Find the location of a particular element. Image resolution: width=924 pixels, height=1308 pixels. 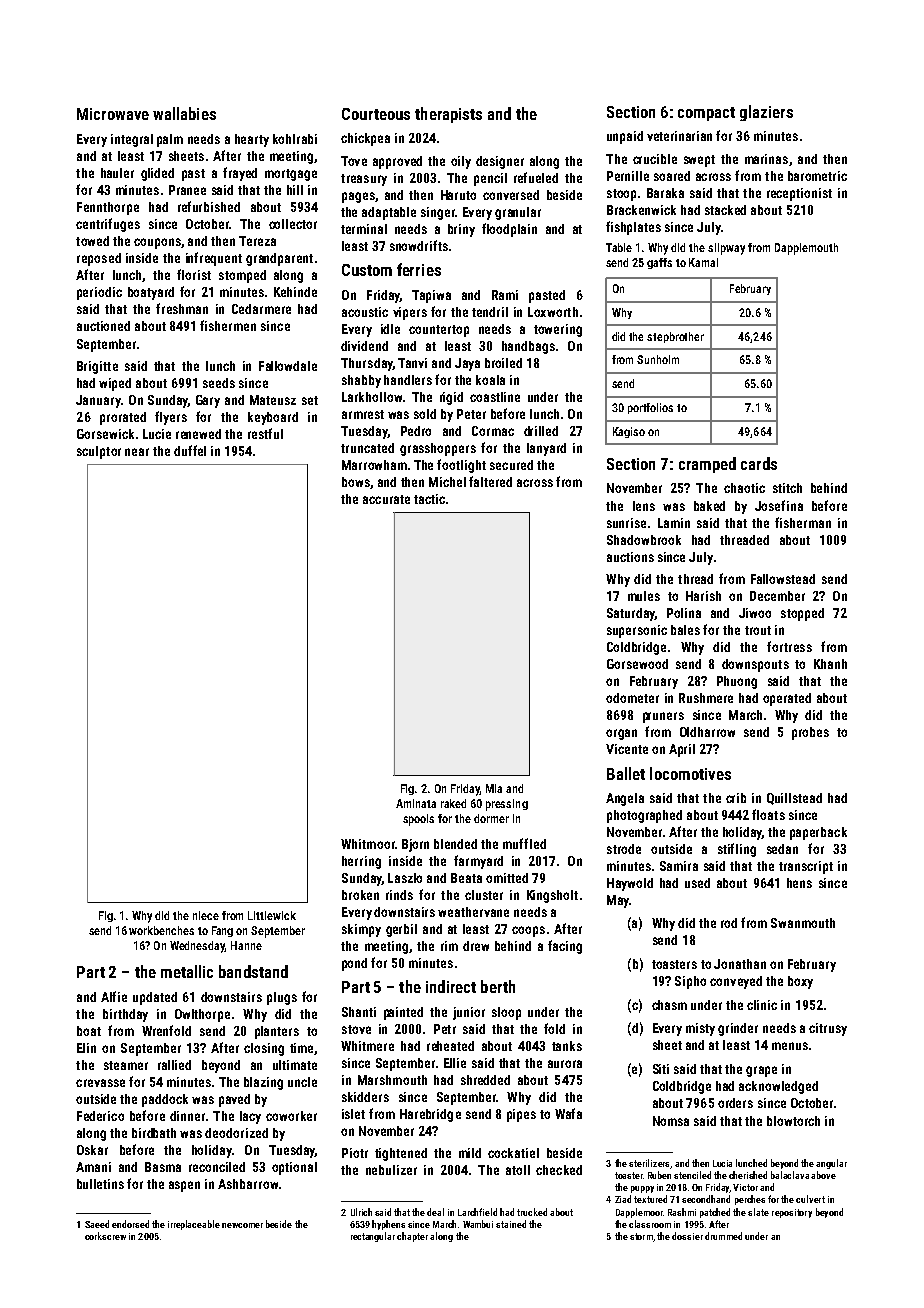

Wambui is located at coordinates (478, 1224).
